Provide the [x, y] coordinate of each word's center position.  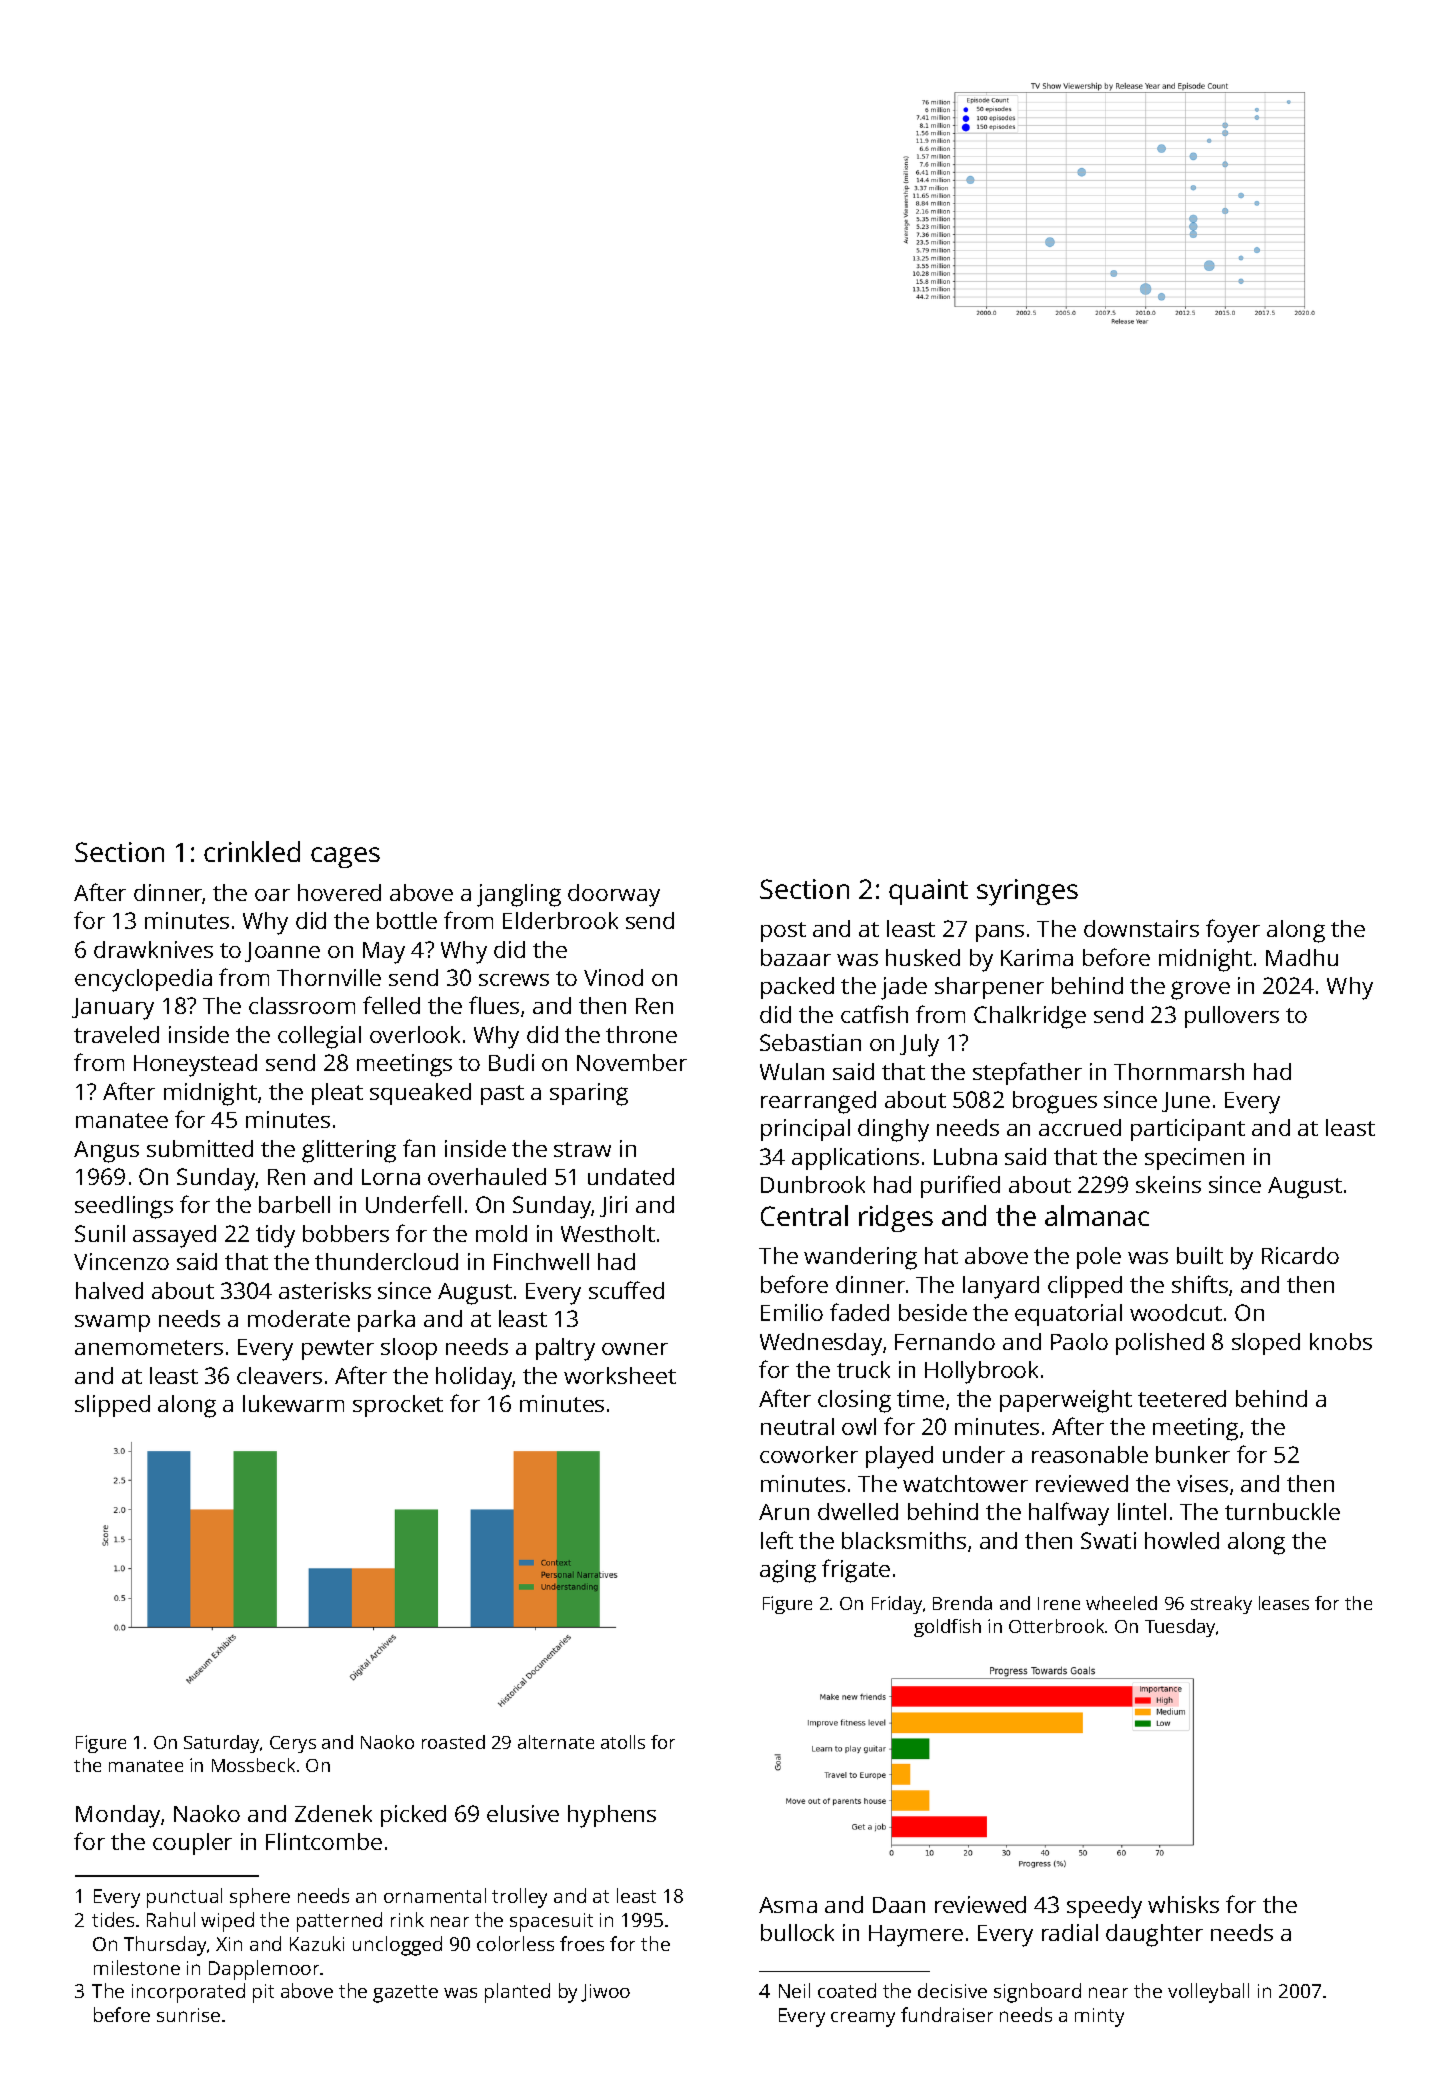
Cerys [293, 1744]
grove [1200, 990]
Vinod [613, 977]
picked [413, 1816]
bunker [1193, 1454]
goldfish [947, 1628]
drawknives [153, 949]
